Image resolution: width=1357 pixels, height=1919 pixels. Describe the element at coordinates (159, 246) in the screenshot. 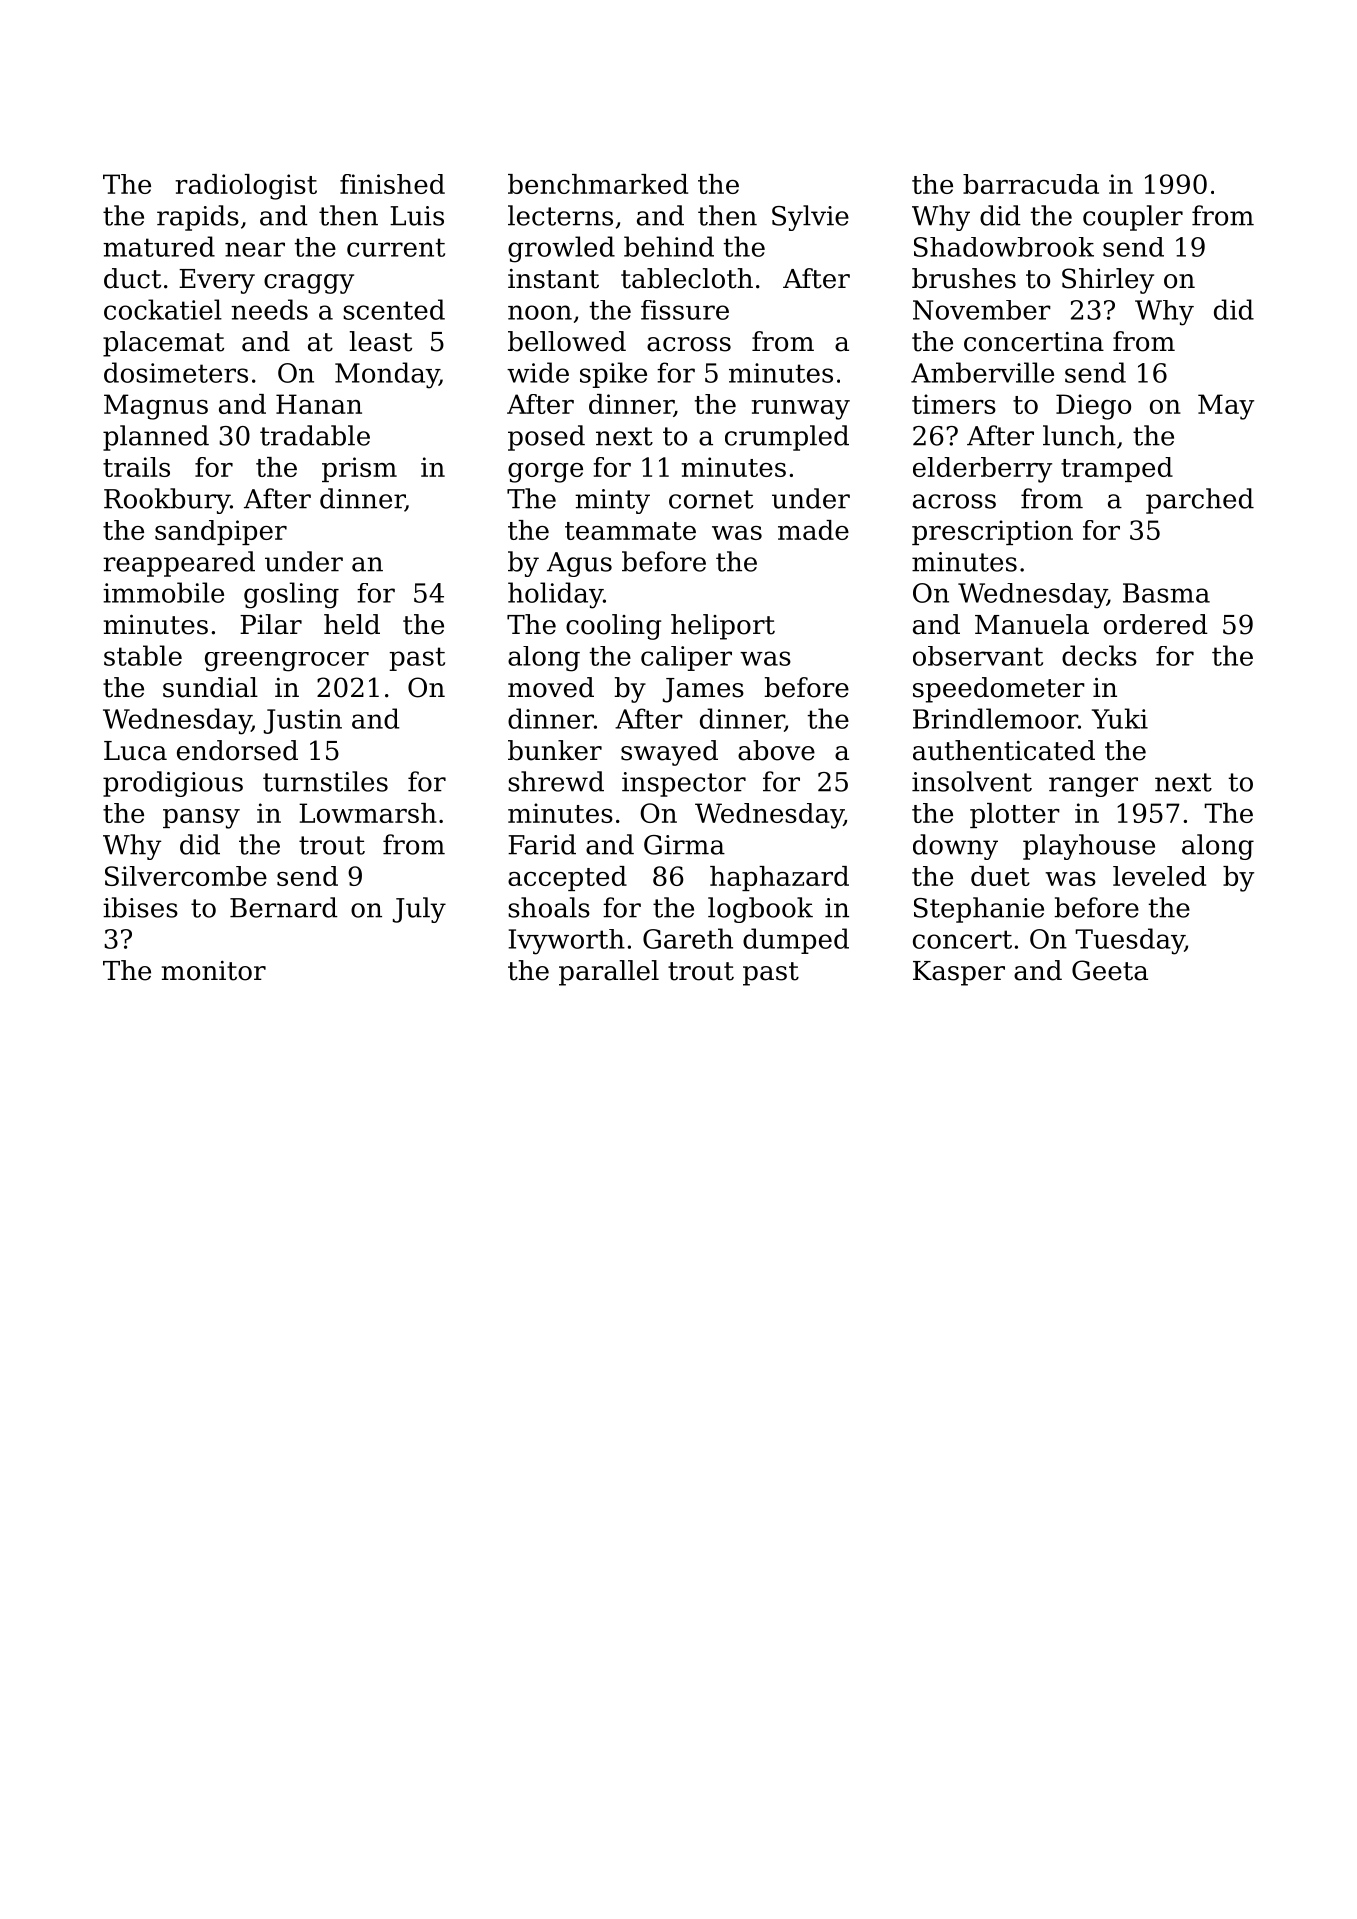

I see `matured` at that location.
